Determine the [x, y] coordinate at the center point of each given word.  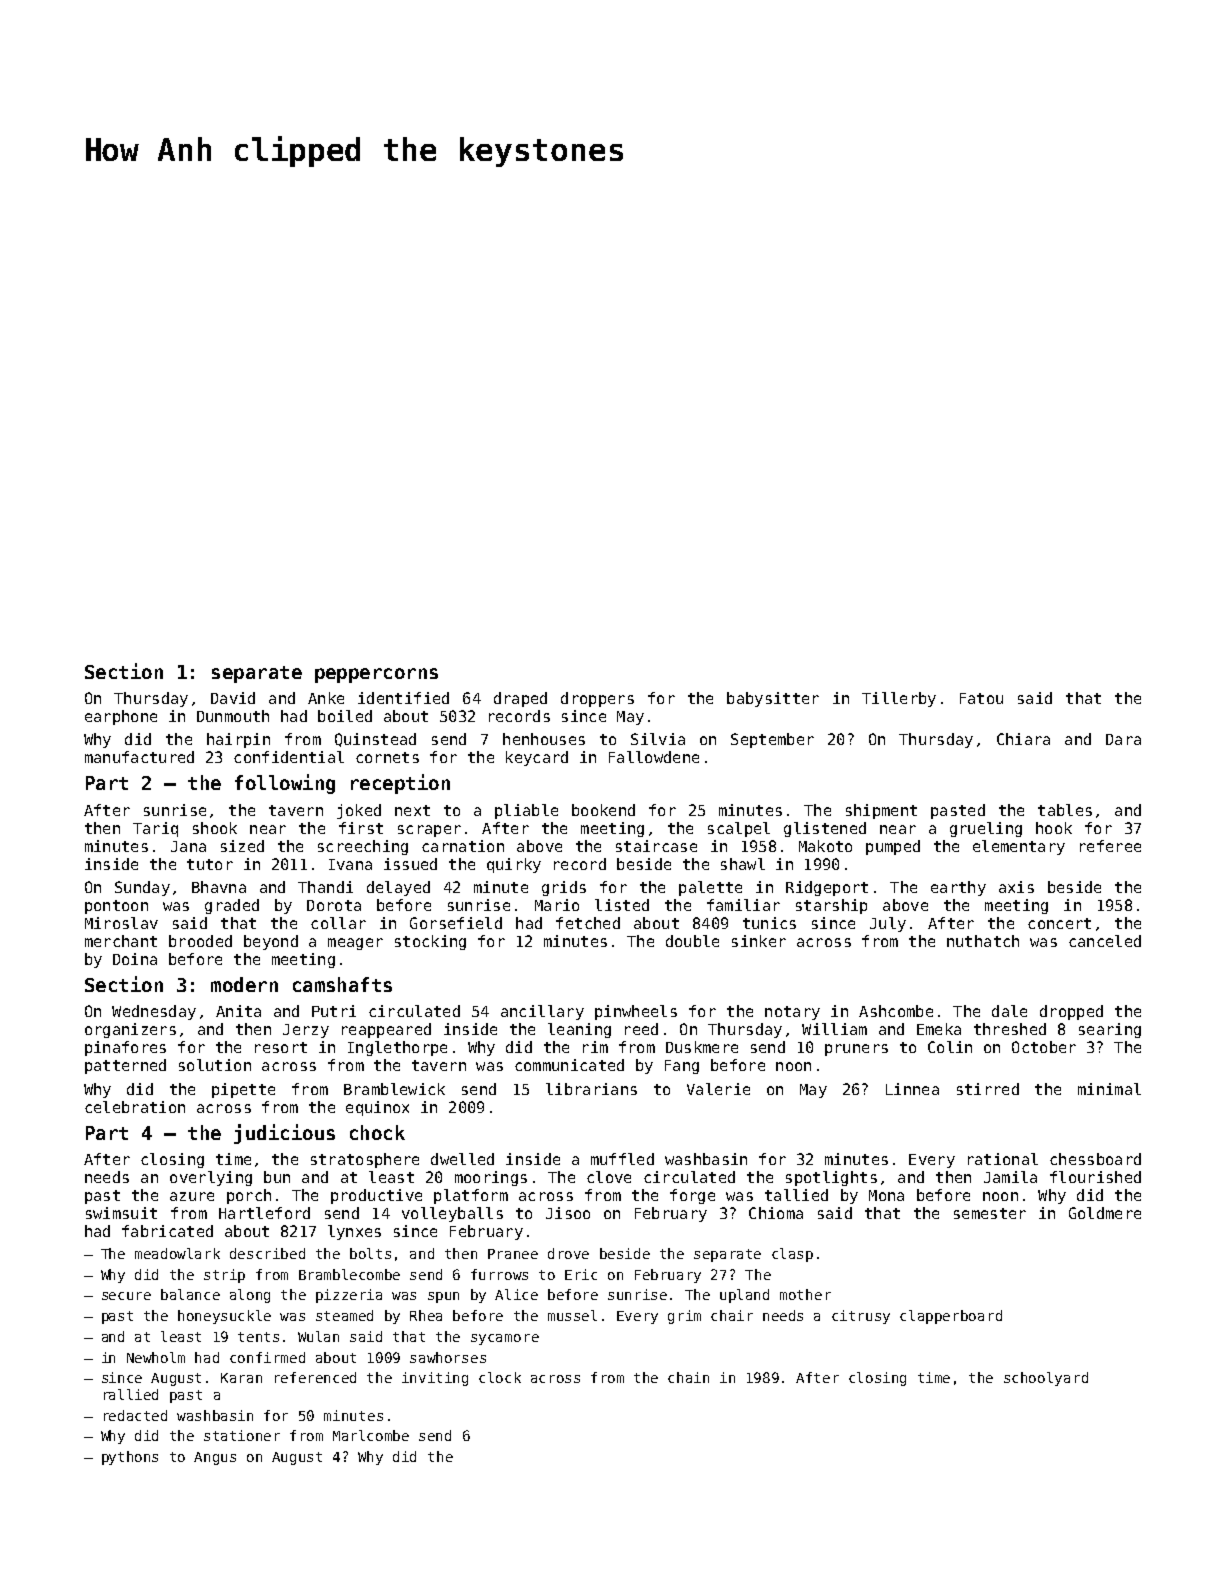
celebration [135, 1107]
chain [688, 1377]
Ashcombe [896, 1011]
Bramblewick [394, 1089]
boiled [345, 716]
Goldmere [1105, 1213]
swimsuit [121, 1213]
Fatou [981, 698]
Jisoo [568, 1213]
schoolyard [1046, 1379]
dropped [1071, 1012]
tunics [769, 923]
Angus [215, 1458]
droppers [597, 699]
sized [242, 846]
